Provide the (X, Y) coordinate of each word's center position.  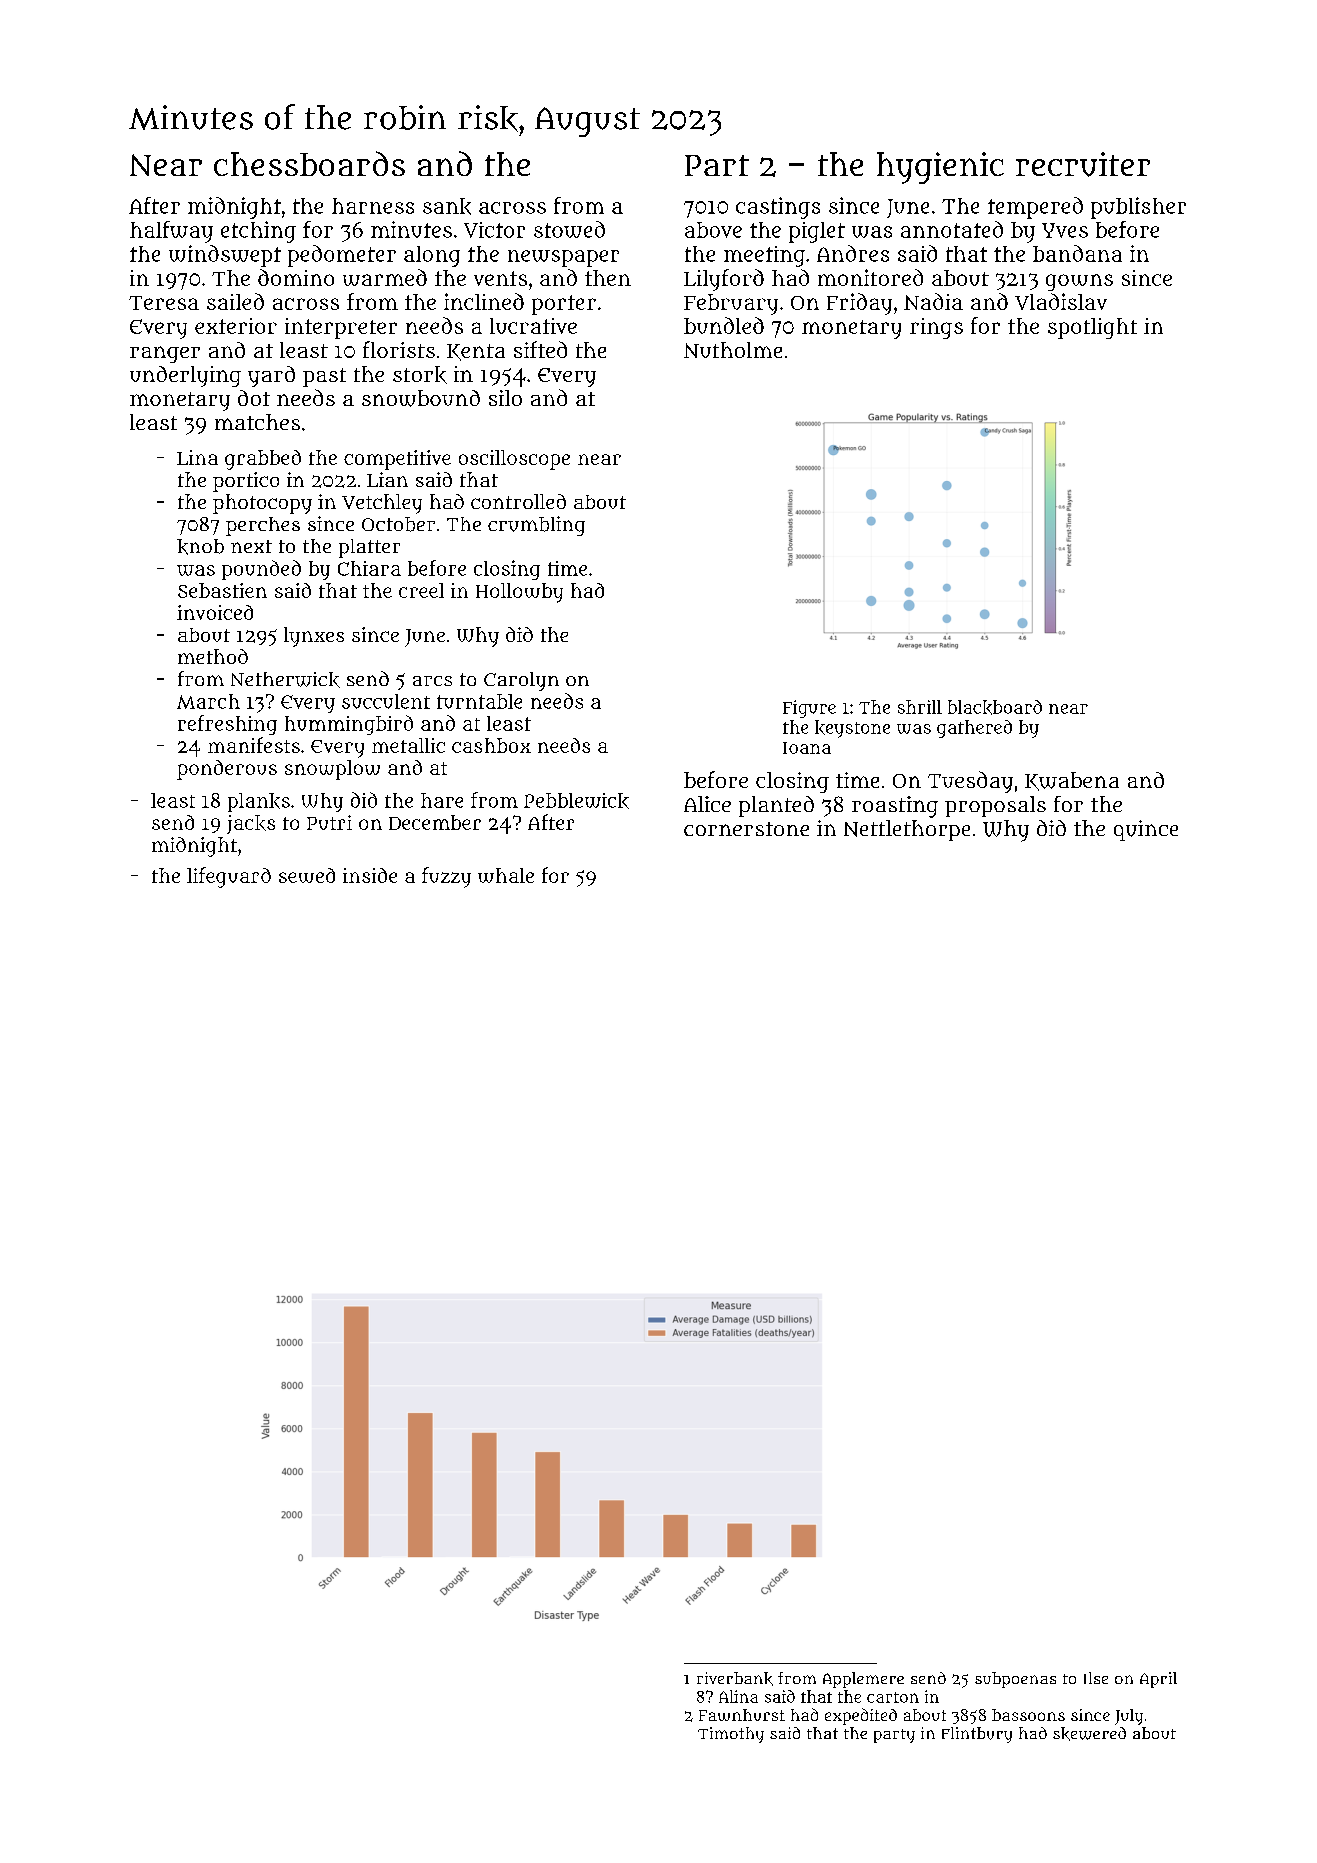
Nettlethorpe (907, 830)
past (324, 377)
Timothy (731, 1735)
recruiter (1083, 164)
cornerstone (746, 829)
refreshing (227, 725)
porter (564, 305)
